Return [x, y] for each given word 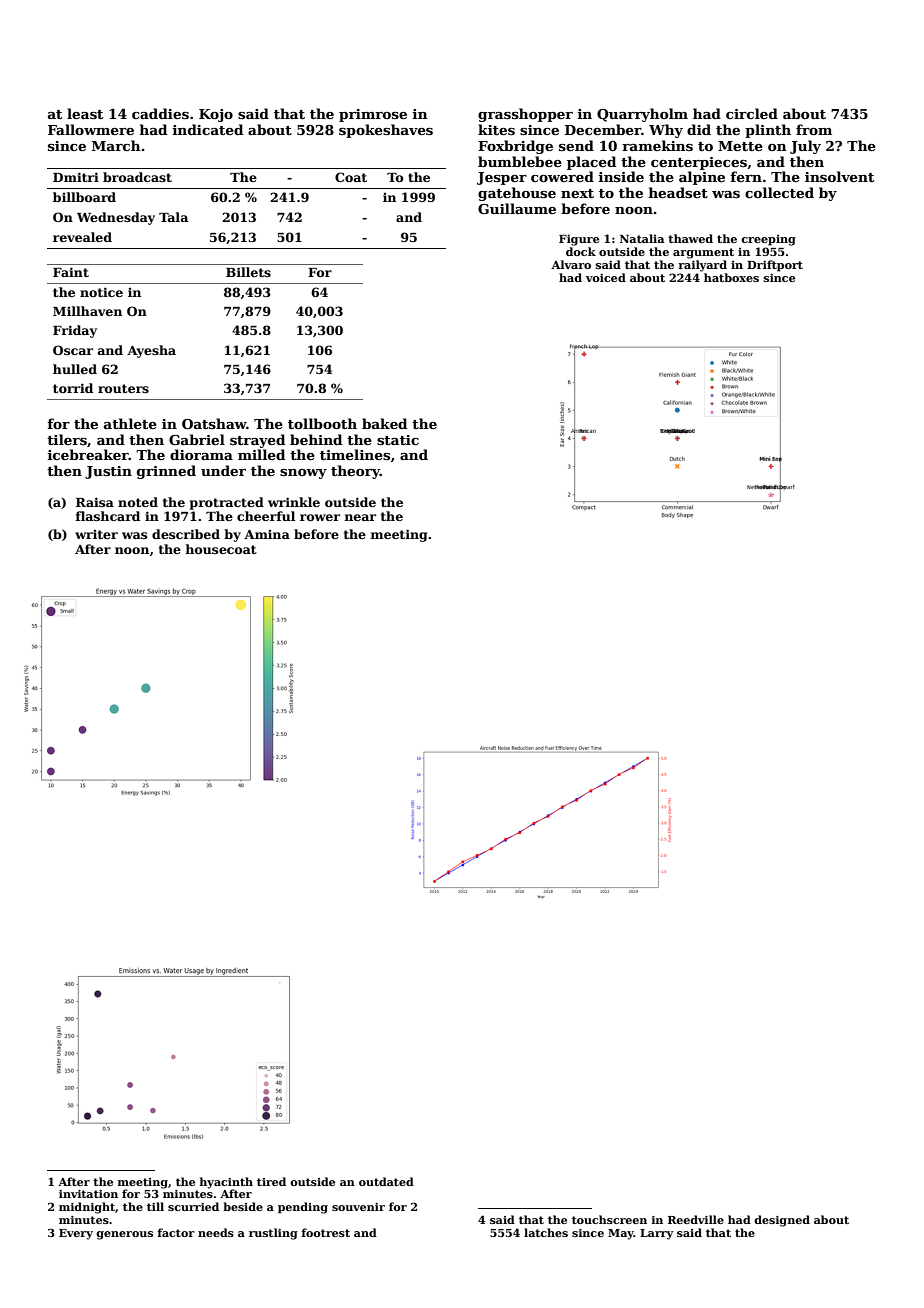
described [186, 534]
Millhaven [87, 311]
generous [124, 1235]
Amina [267, 534]
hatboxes [731, 277]
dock [581, 251]
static [398, 440]
